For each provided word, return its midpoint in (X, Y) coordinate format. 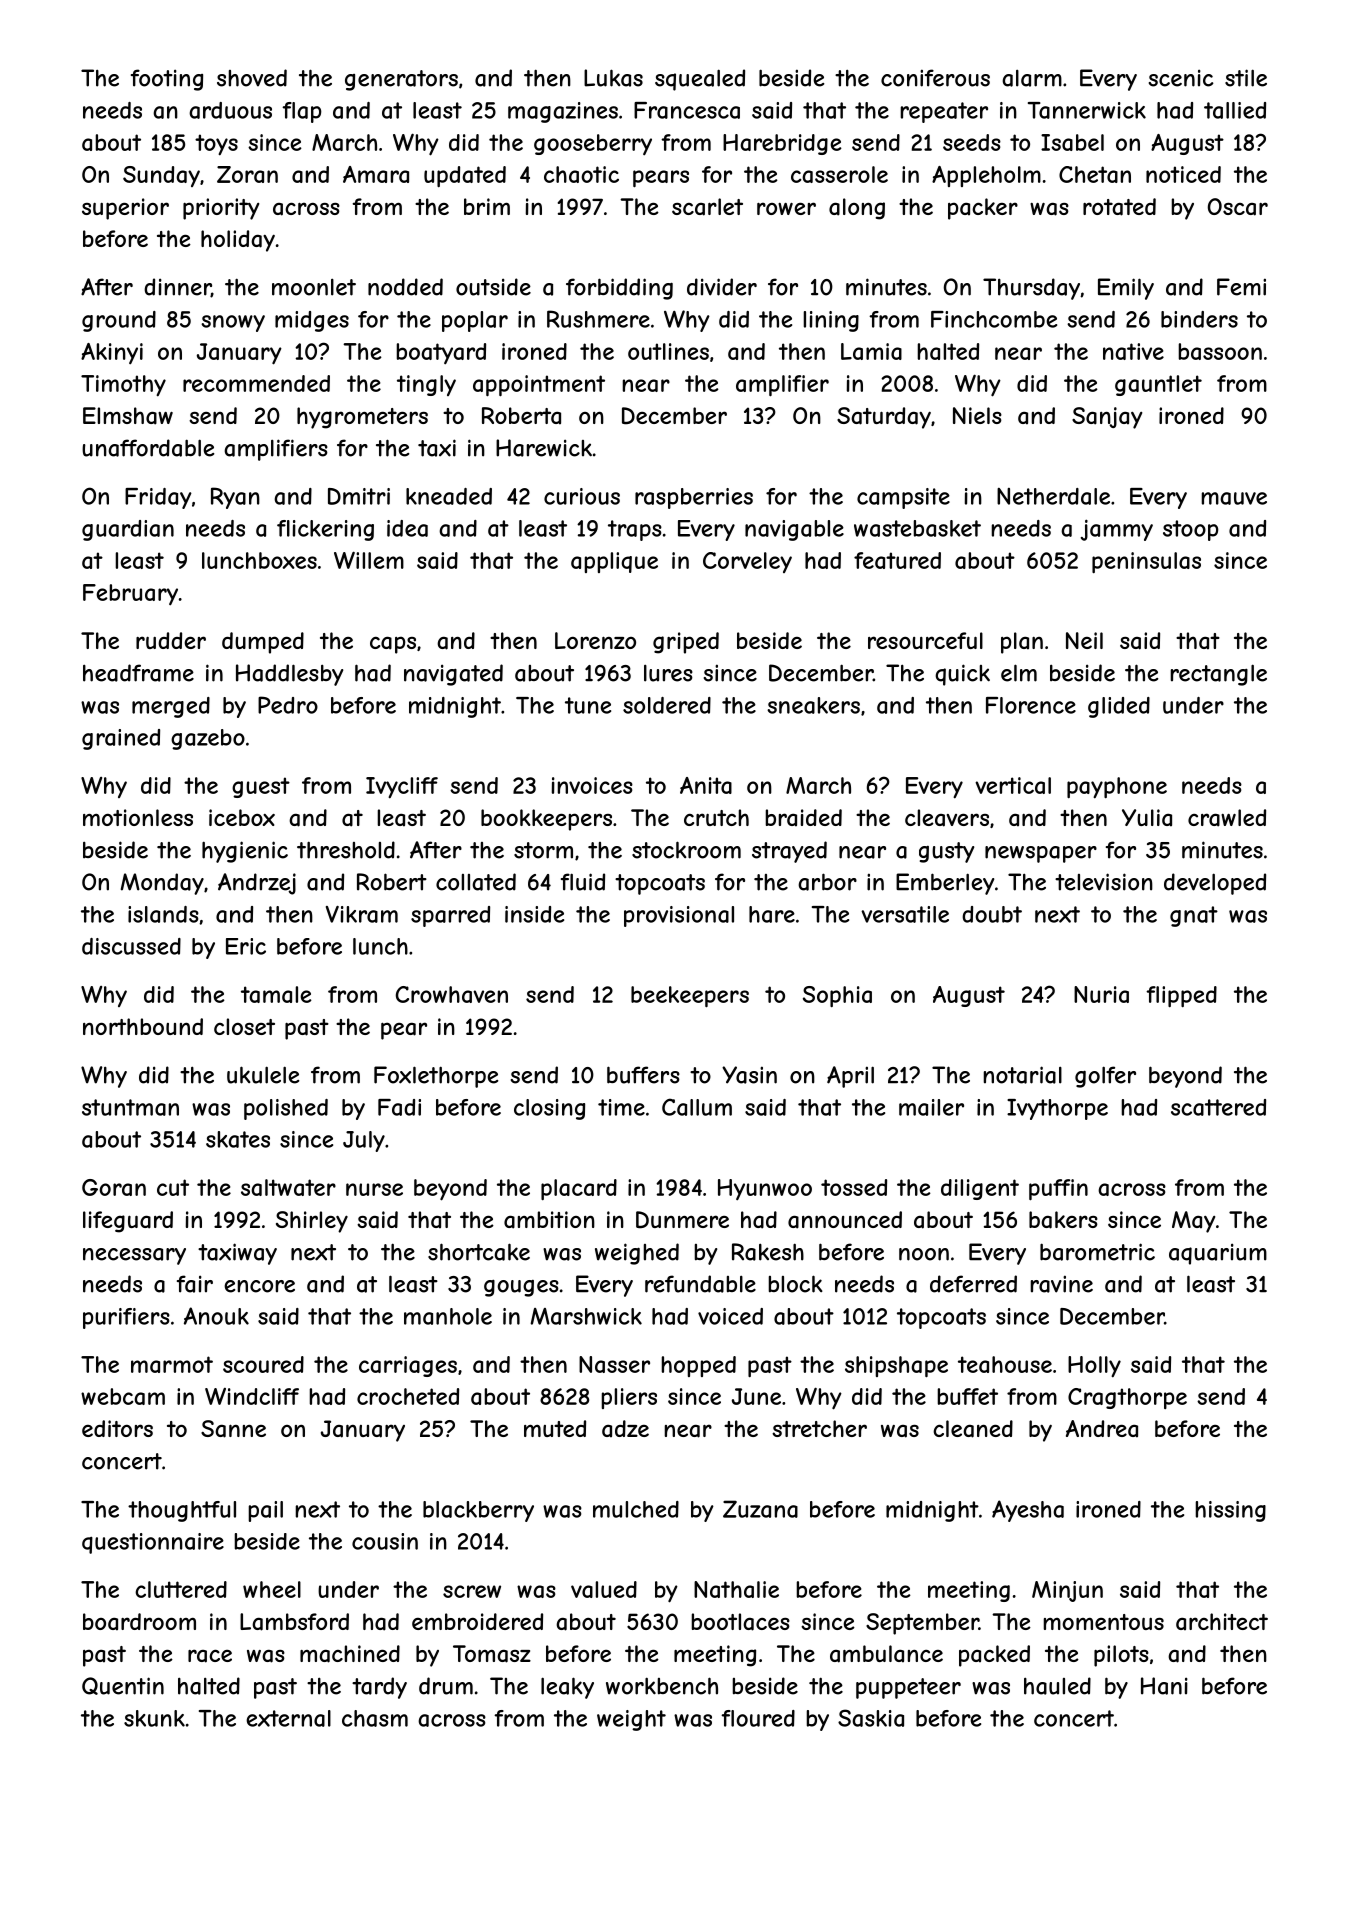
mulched (636, 1509)
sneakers (813, 705)
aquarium (1218, 1254)
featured (897, 560)
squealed (700, 80)
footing (167, 80)
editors (117, 1428)
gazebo (208, 739)
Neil (1084, 640)
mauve (1234, 498)
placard (579, 1189)
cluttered (181, 1589)
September (922, 1624)
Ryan (235, 498)
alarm (1032, 78)
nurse (374, 1189)
